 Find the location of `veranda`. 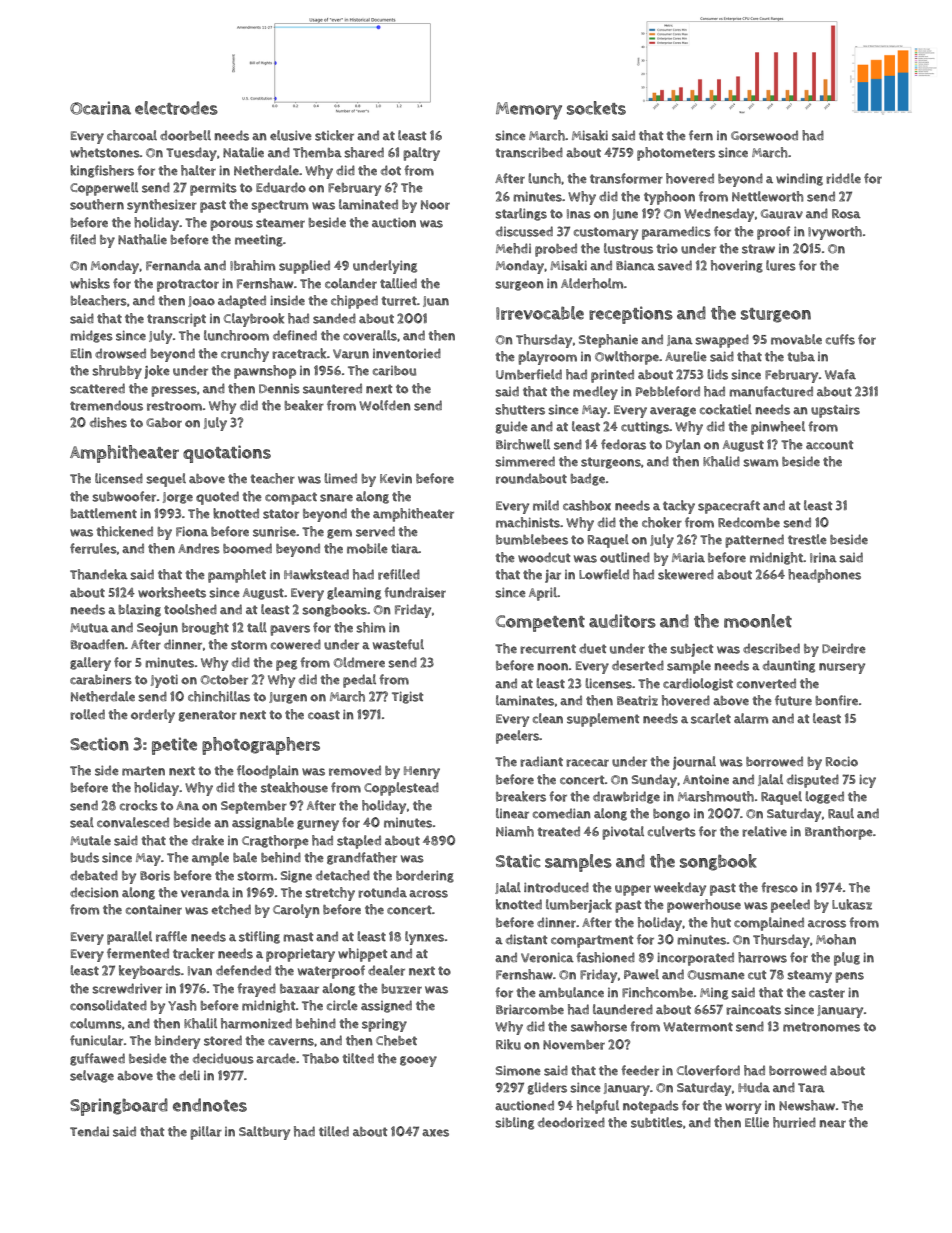

veranda is located at coordinates (205, 892).
